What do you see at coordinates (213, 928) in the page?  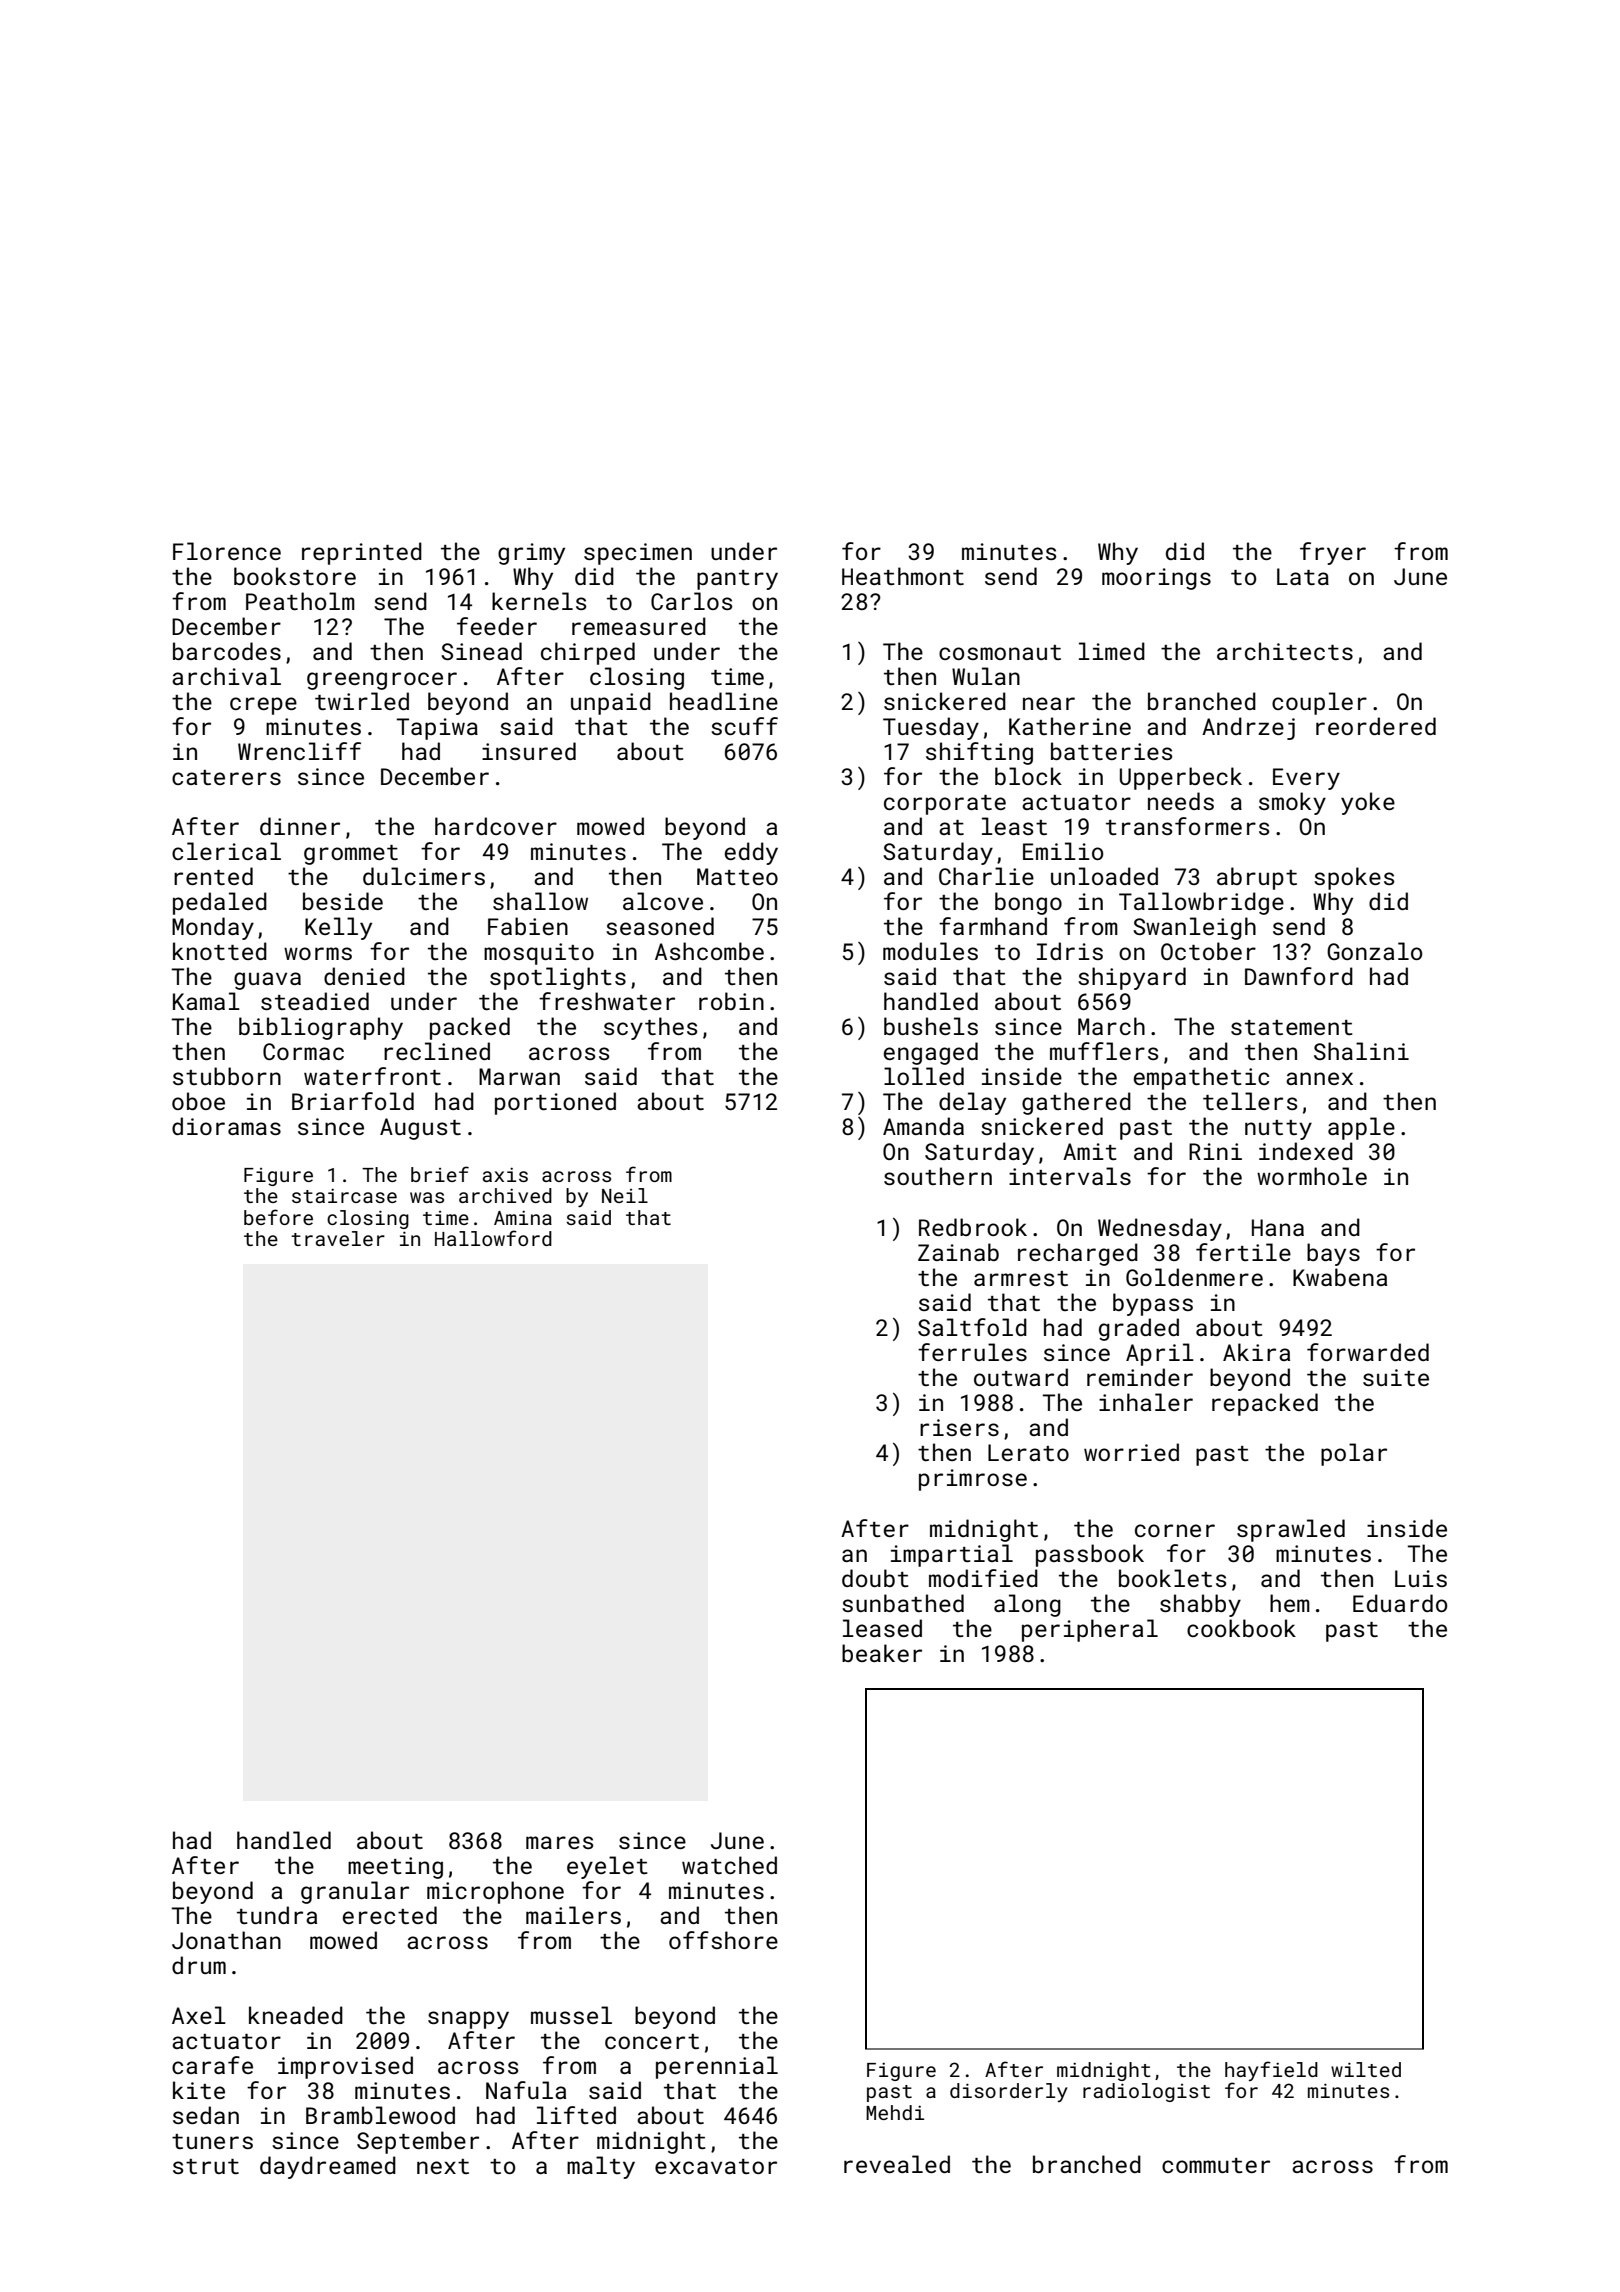 I see `Monday` at bounding box center [213, 928].
